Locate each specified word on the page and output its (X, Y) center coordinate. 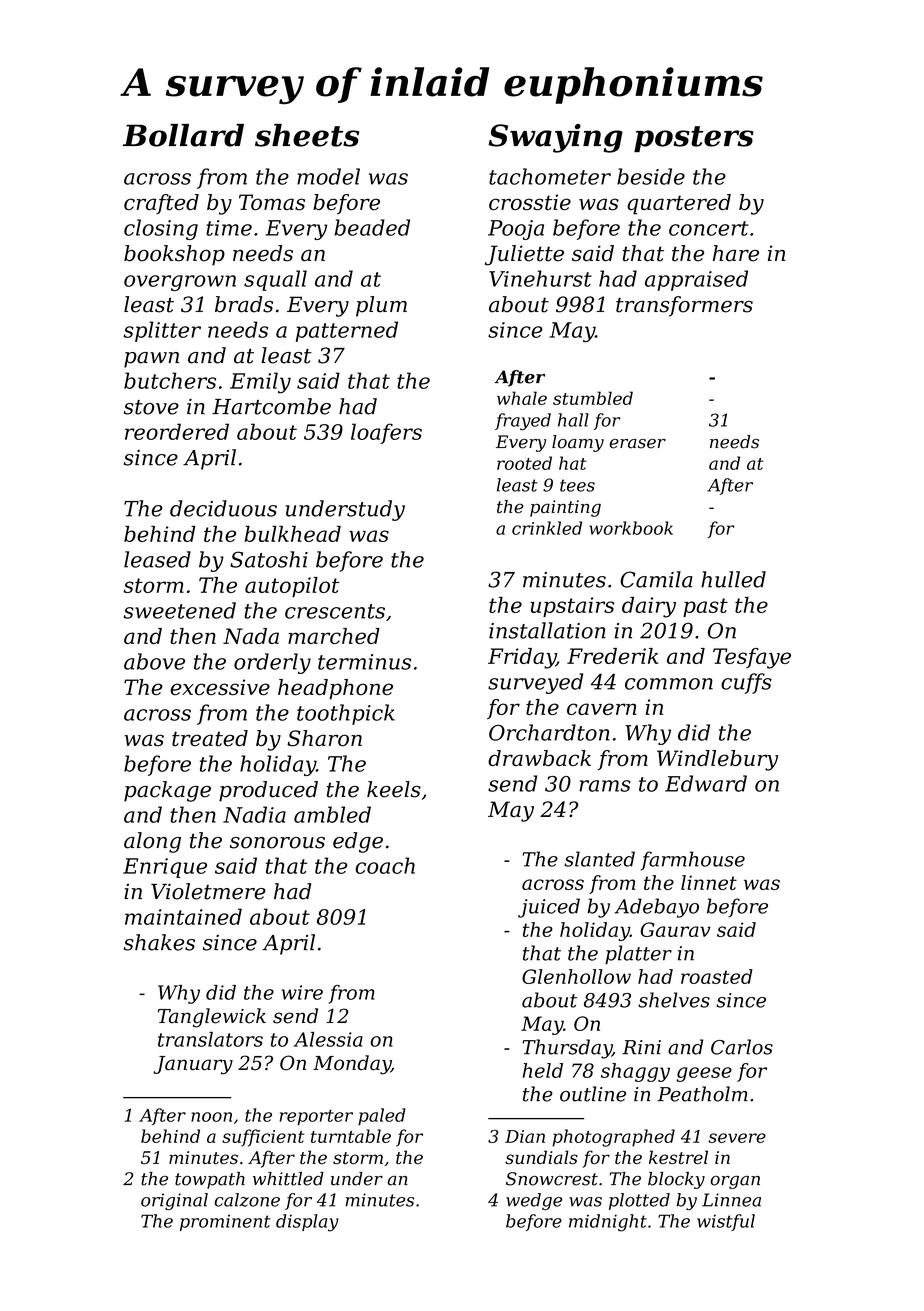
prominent (225, 1223)
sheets (307, 135)
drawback (539, 758)
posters (694, 139)
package (167, 791)
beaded (372, 227)
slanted (599, 859)
